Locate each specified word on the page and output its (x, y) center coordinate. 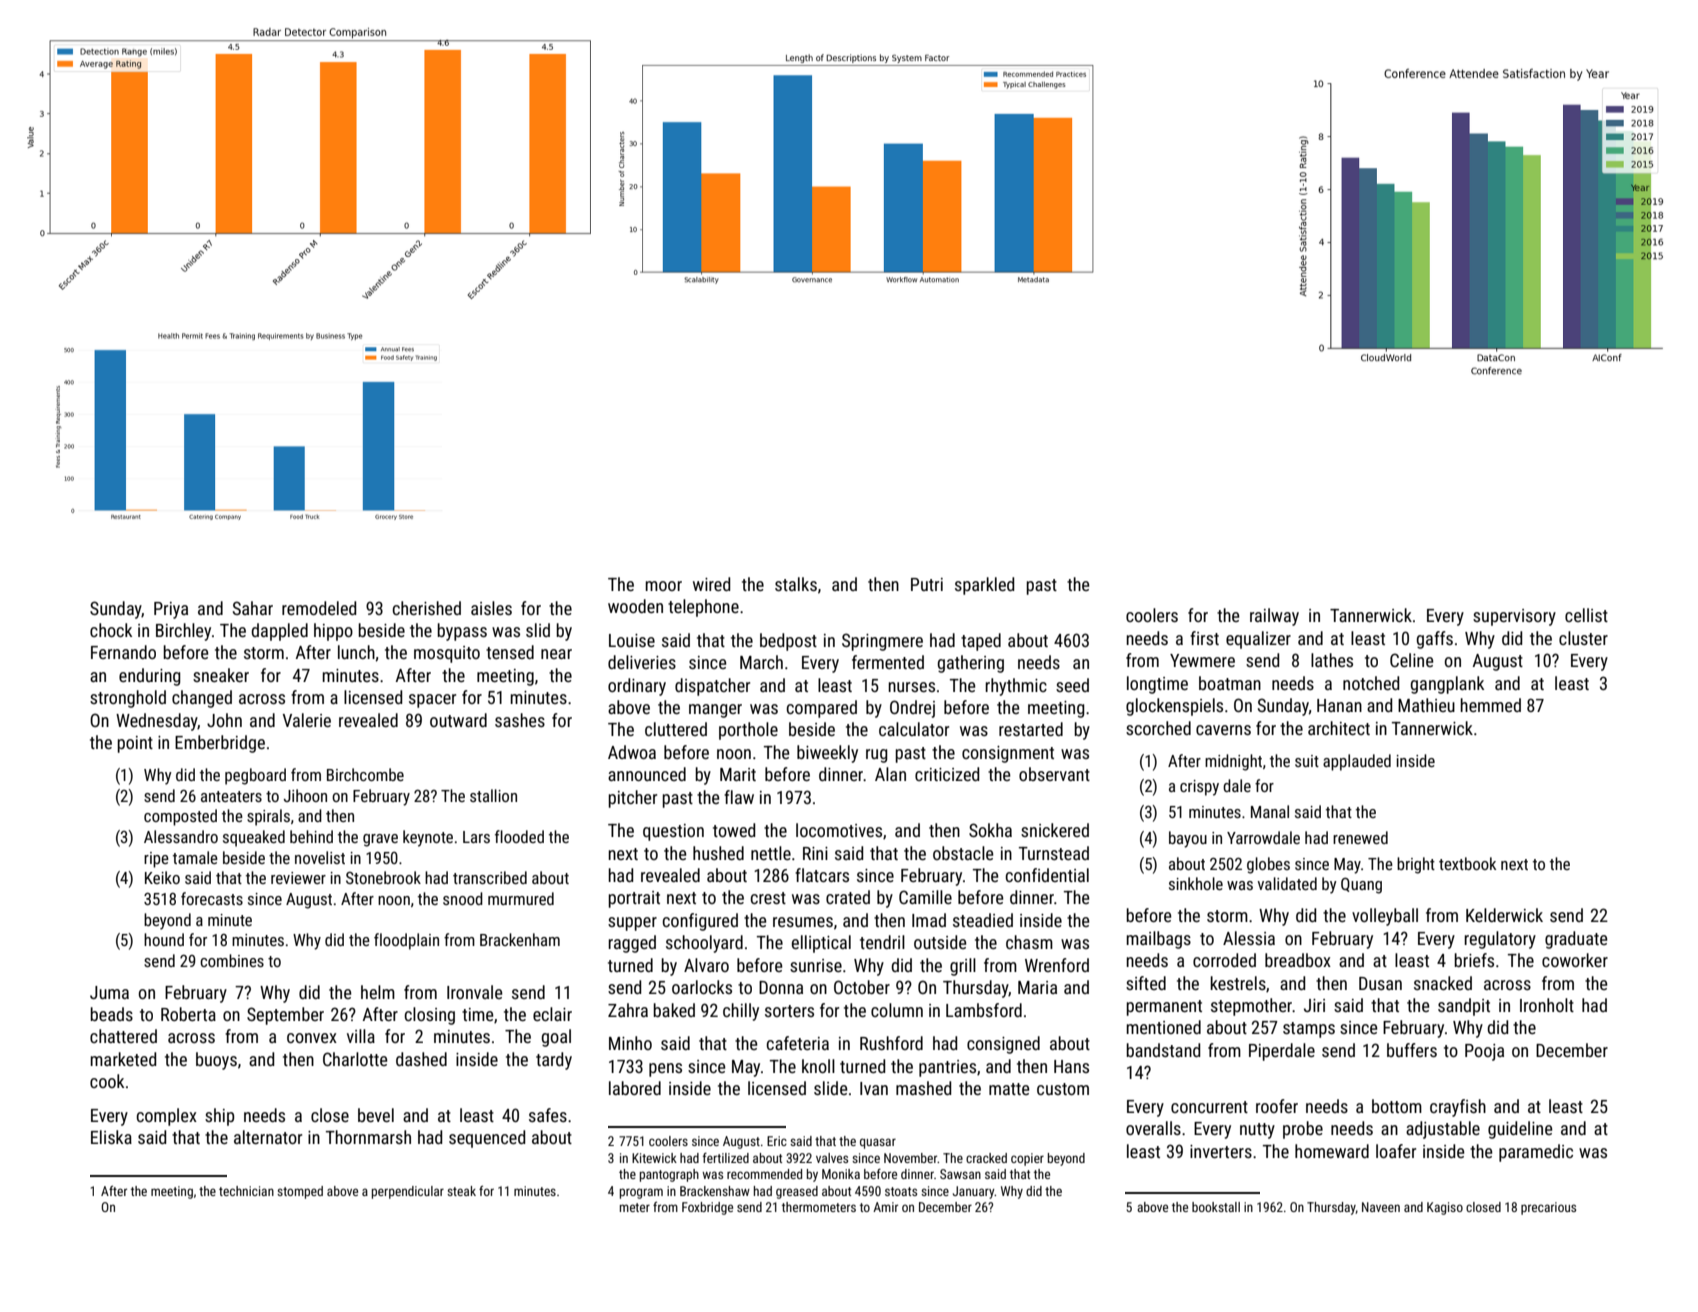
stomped (300, 1192)
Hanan (1339, 705)
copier (1027, 1159)
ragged (632, 944)
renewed (1360, 837)
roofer (1277, 1106)
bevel (376, 1115)
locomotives (839, 830)
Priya (171, 610)
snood (463, 898)
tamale (195, 857)
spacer (432, 701)
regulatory (1500, 940)
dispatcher (712, 687)
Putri (927, 584)
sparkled (984, 586)
